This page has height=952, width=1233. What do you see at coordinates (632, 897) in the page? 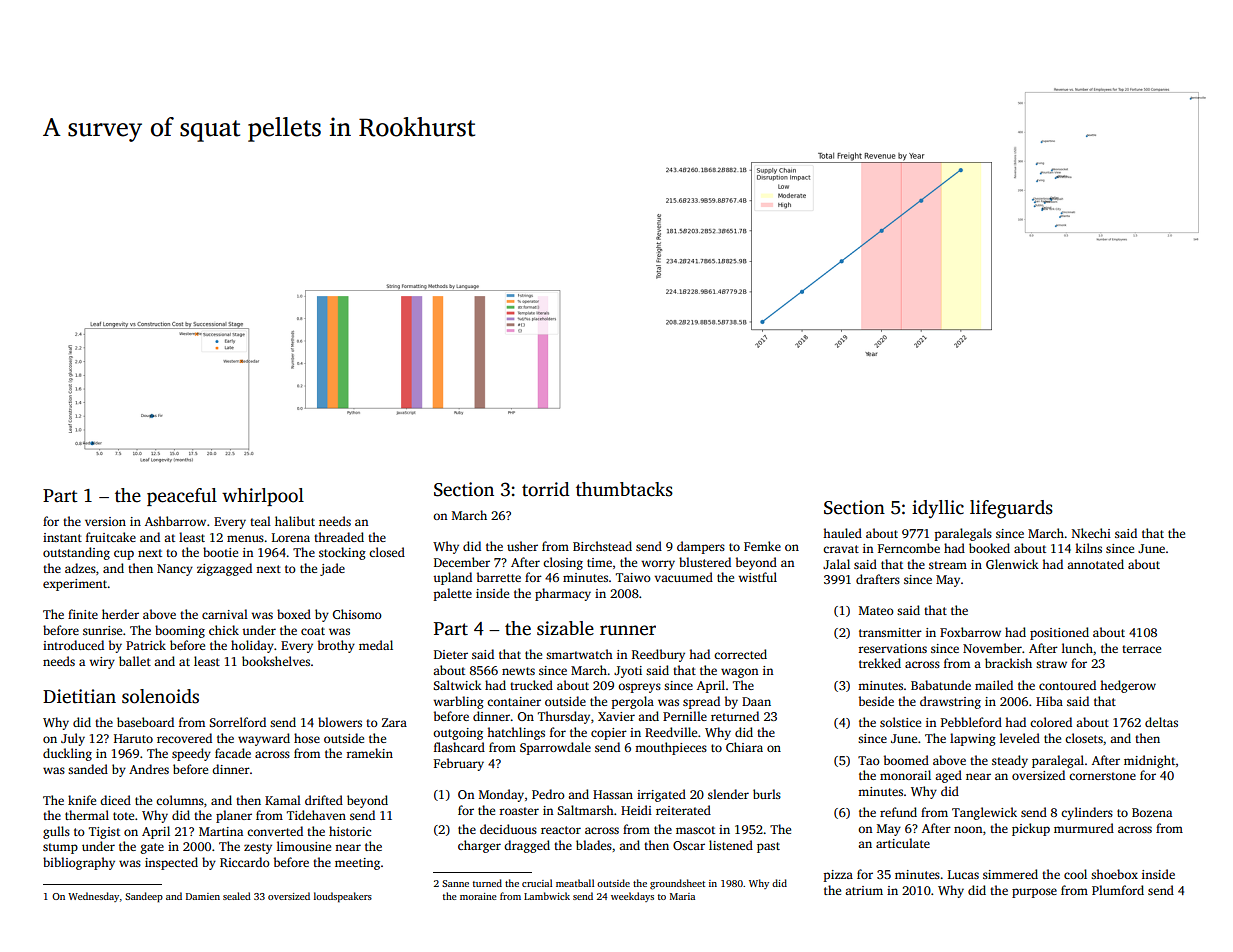
I see `weekdays` at bounding box center [632, 897].
